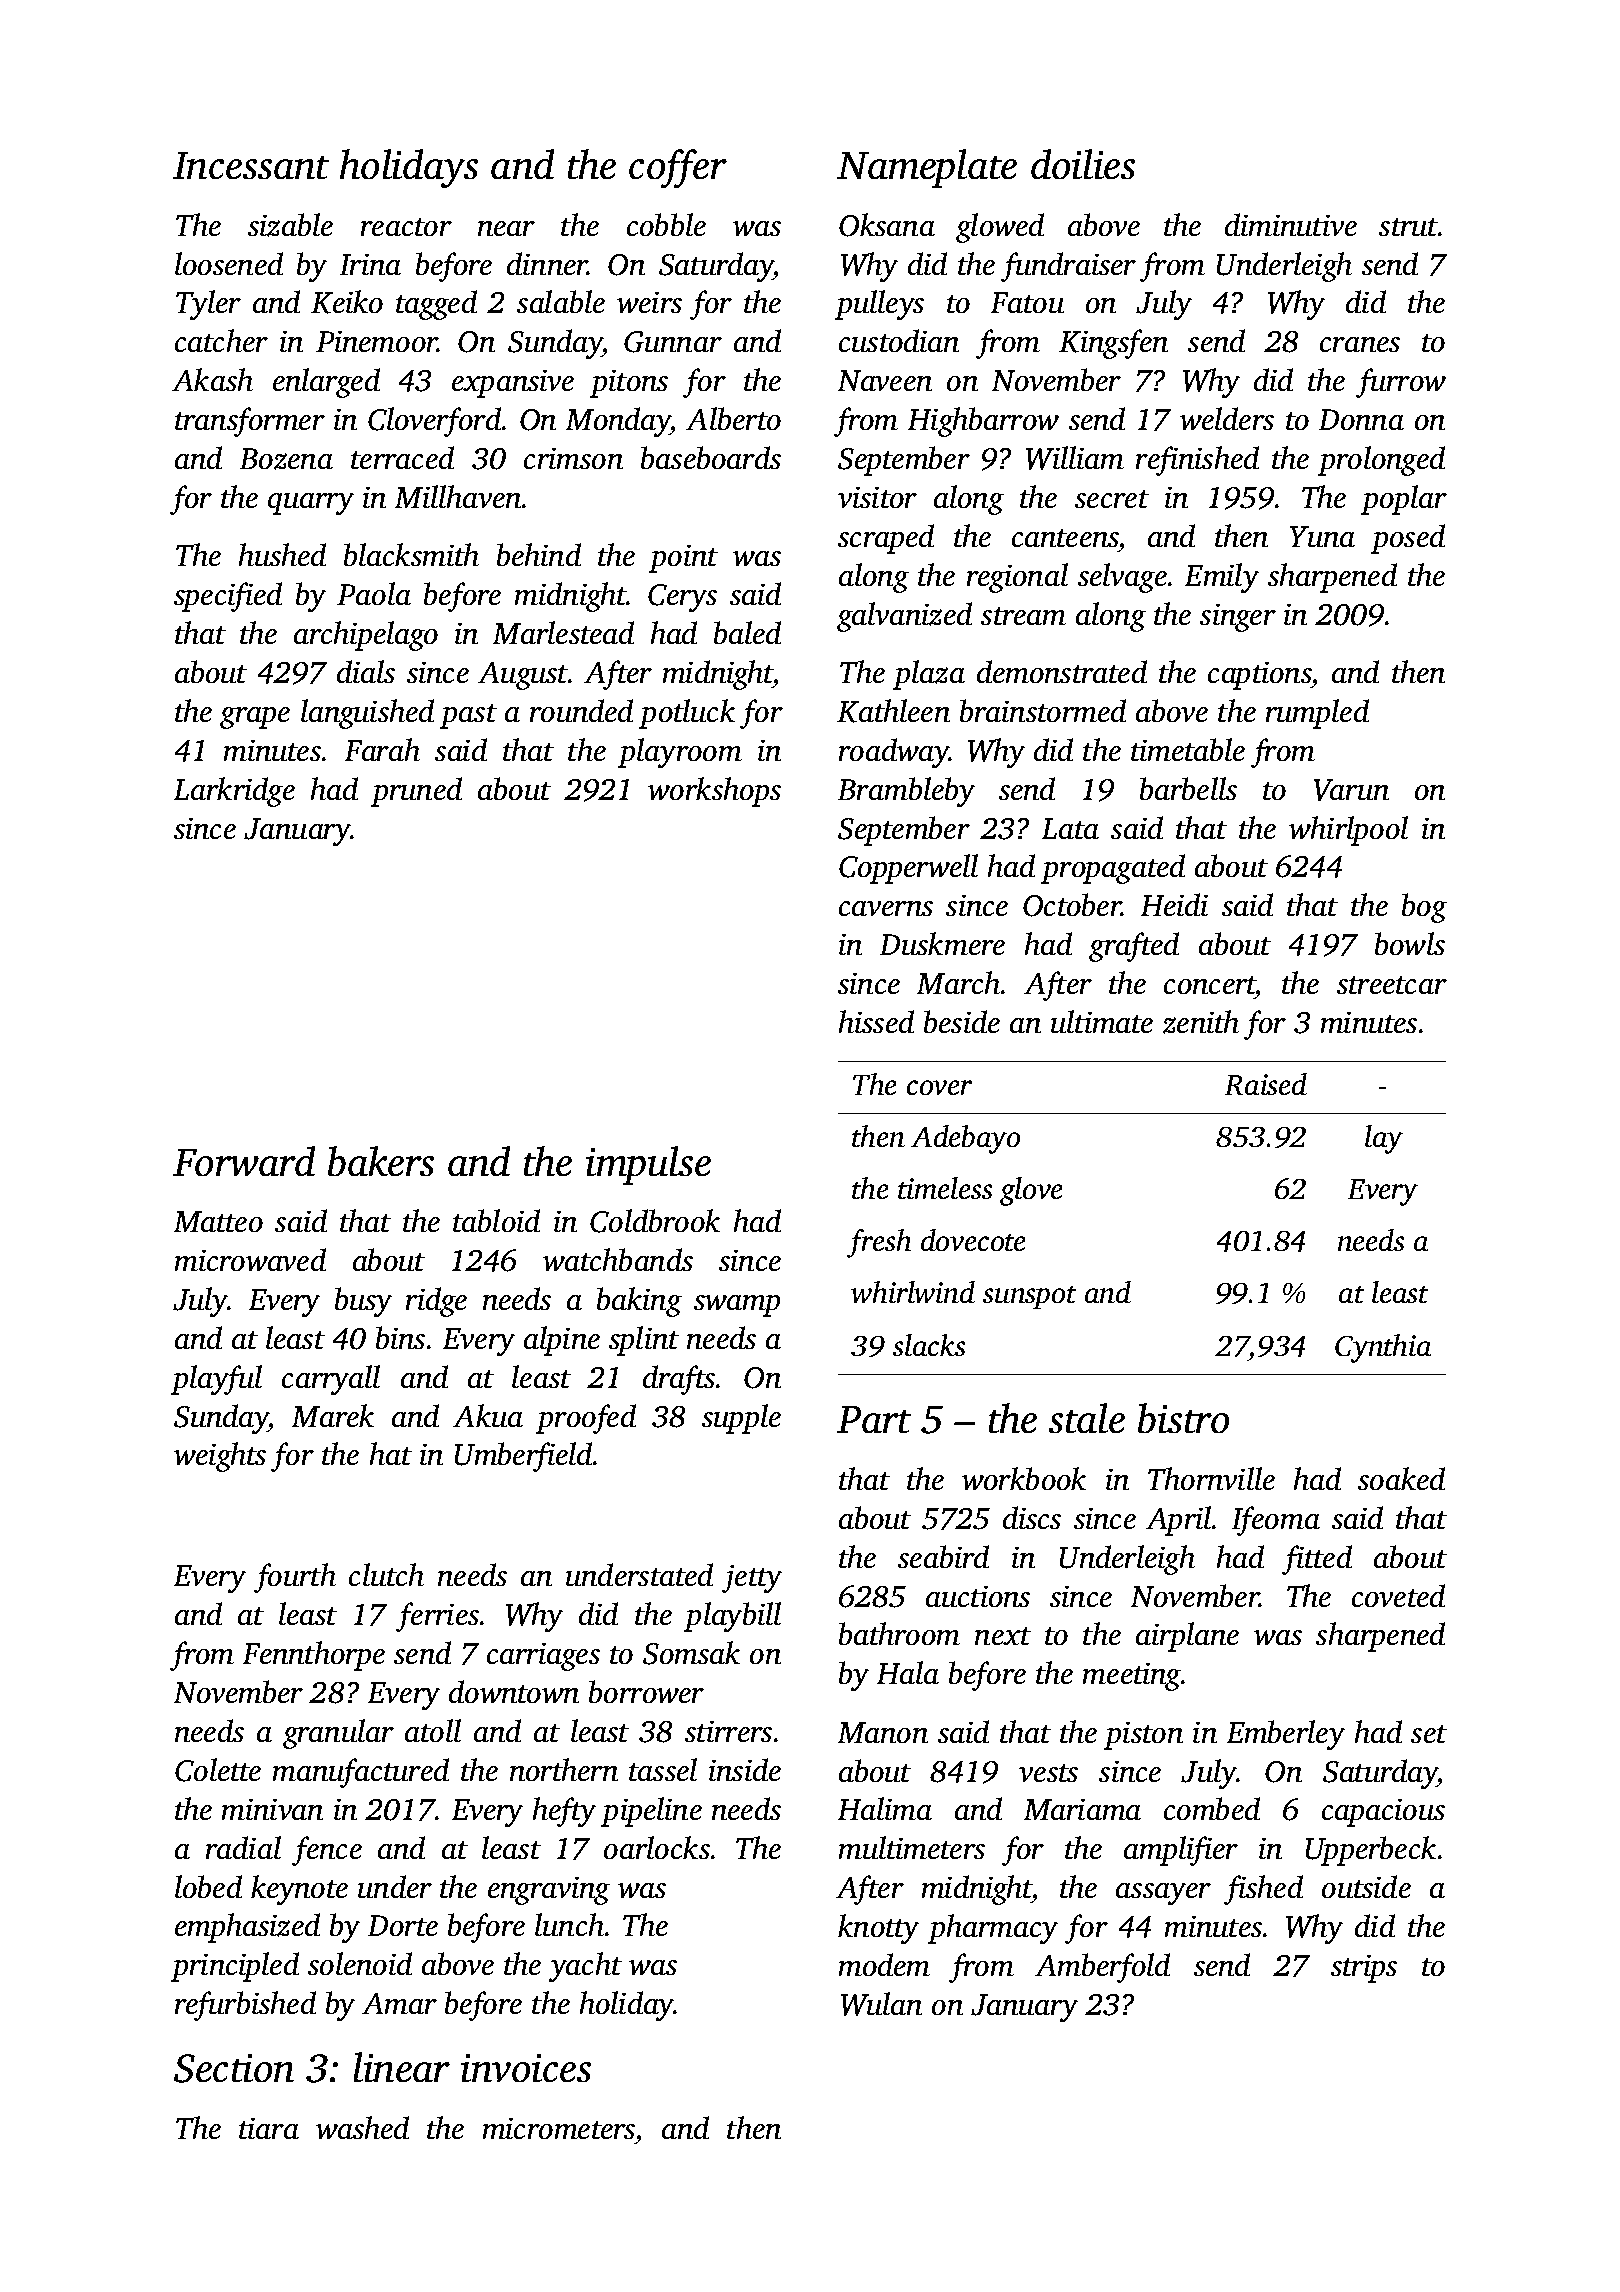 This screenshot has height=2292, width=1620. I want to click on Forward, so click(244, 1161).
